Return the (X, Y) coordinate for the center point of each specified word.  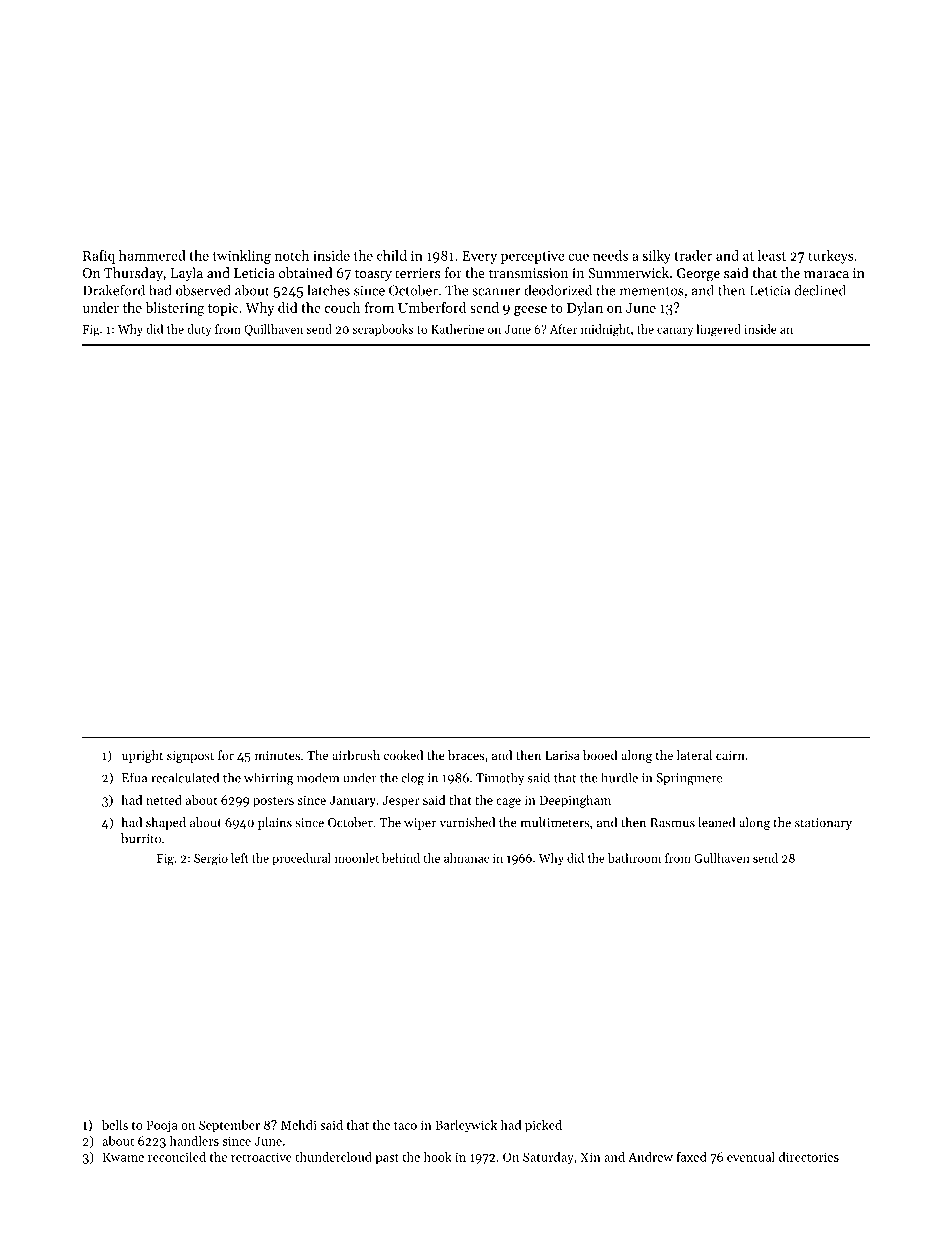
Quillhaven (273, 330)
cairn (730, 755)
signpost (190, 757)
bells (115, 1125)
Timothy (500, 778)
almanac (466, 858)
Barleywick (466, 1126)
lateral (694, 755)
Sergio (211, 860)
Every (479, 257)
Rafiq (99, 257)
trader (693, 255)
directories (809, 1157)
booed (600, 755)
